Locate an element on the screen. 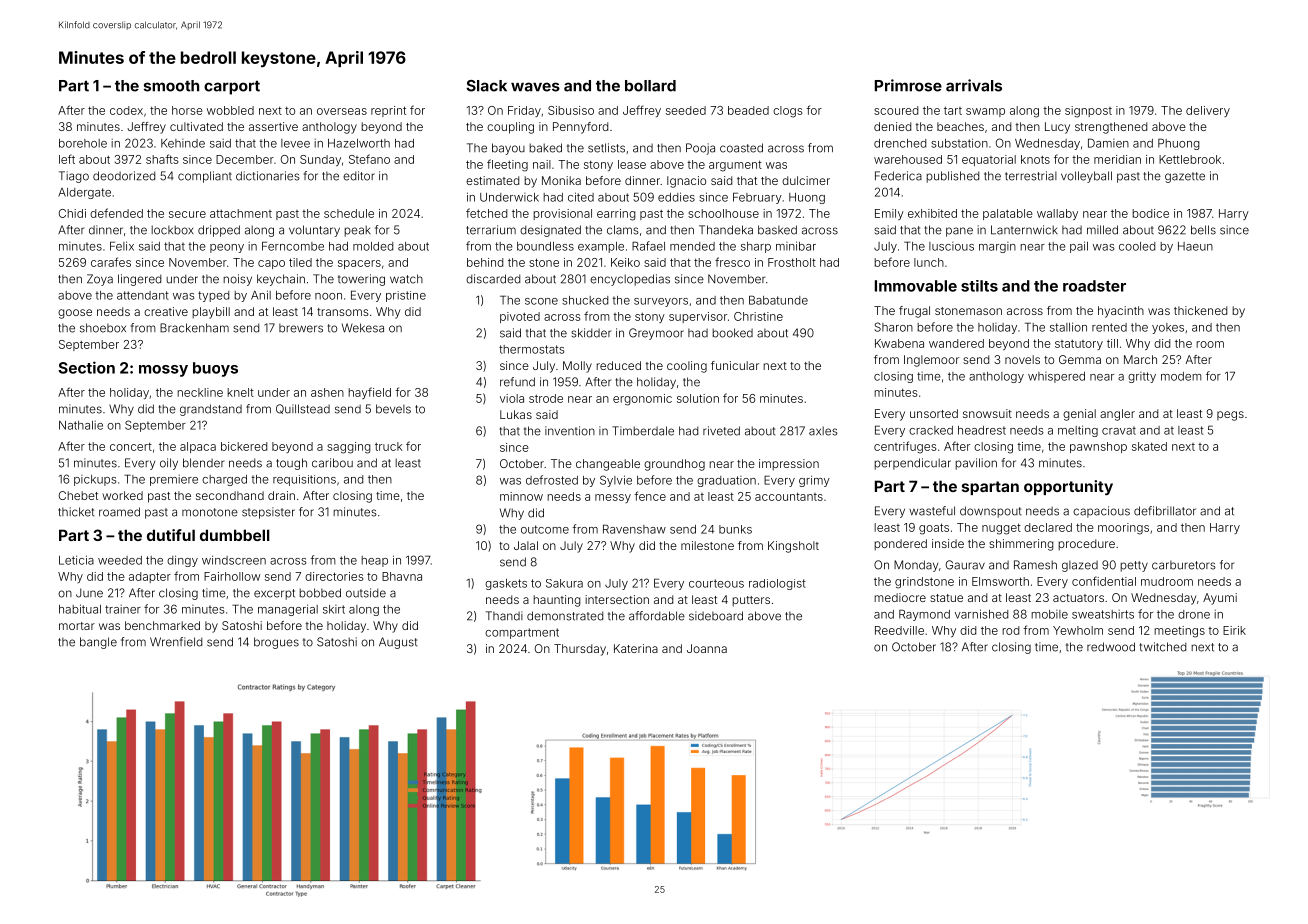  smooth is located at coordinates (171, 86).
